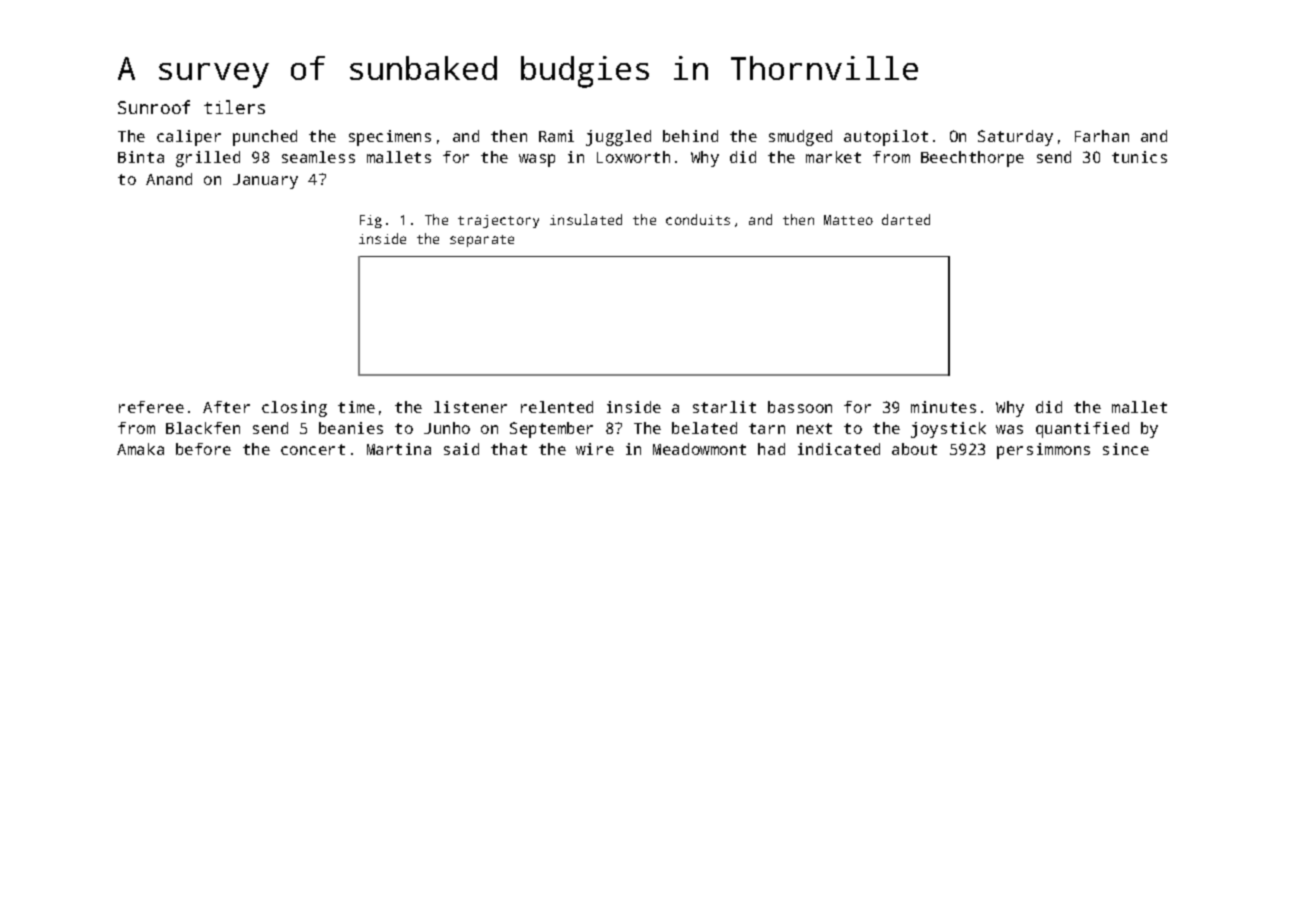 This screenshot has height=924, width=1308. What do you see at coordinates (1043, 451) in the screenshot?
I see `persimmons` at bounding box center [1043, 451].
